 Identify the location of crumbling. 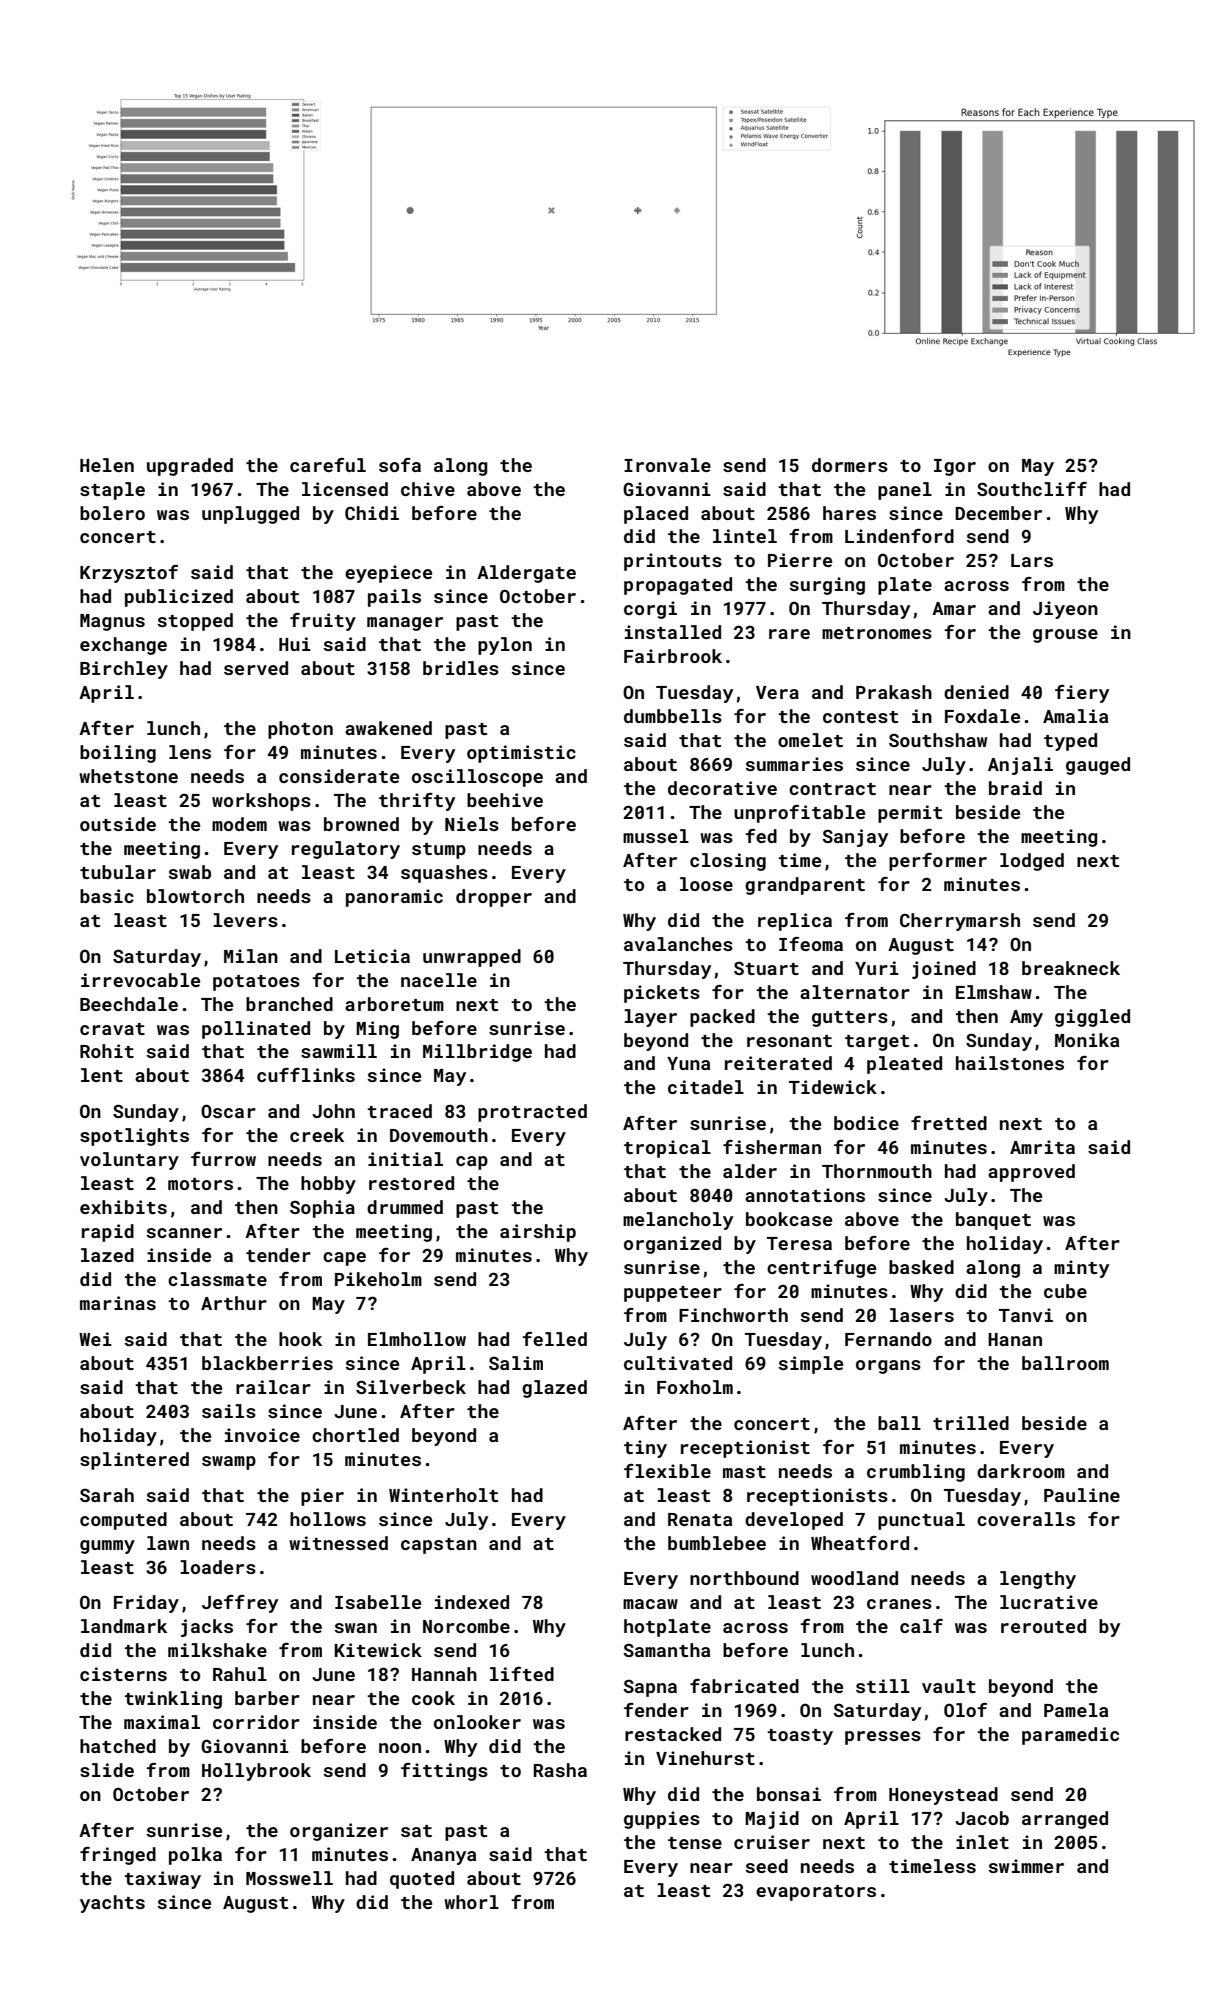
(916, 1473).
